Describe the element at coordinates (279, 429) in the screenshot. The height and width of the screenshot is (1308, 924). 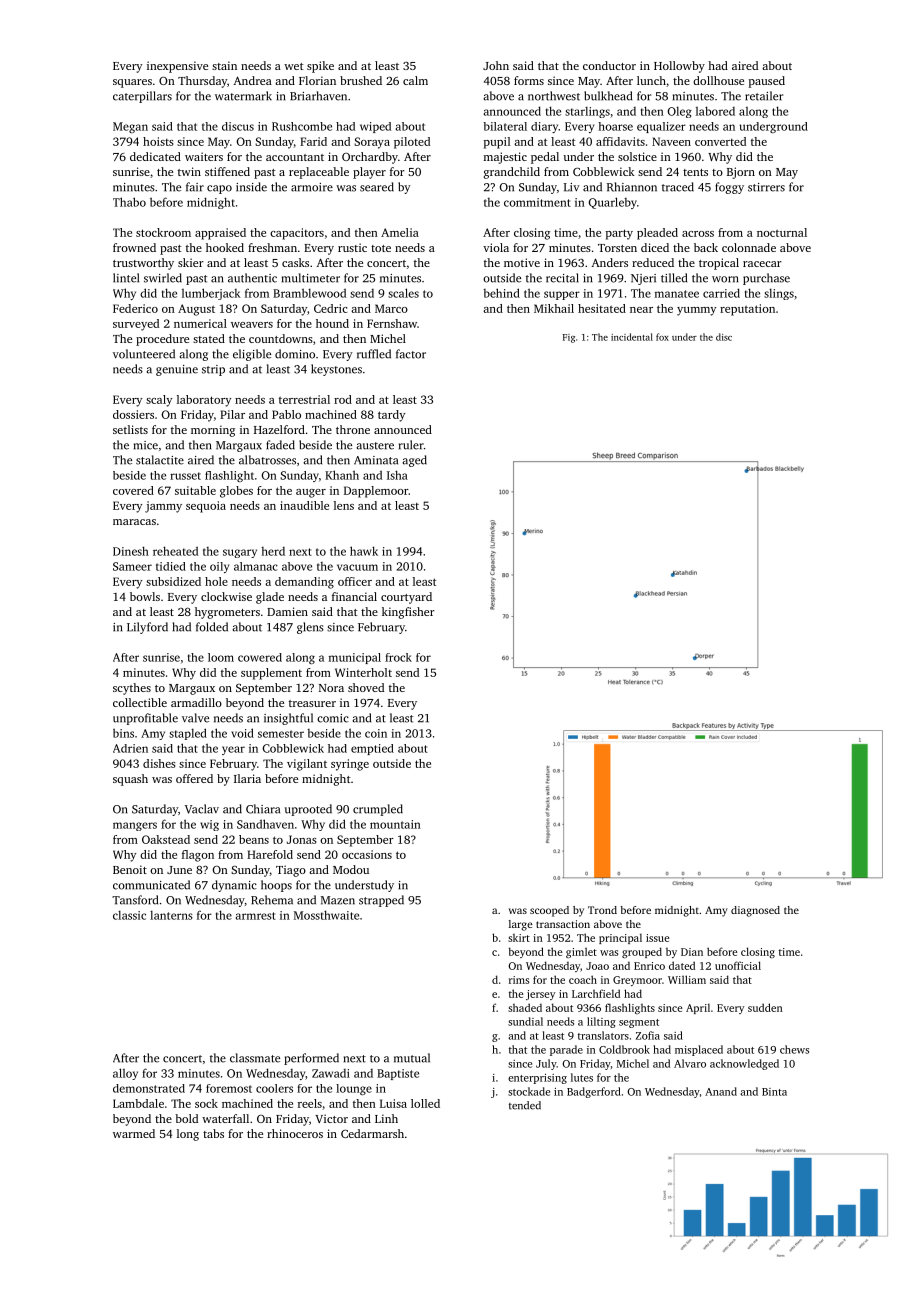
I see `Hazelford` at that location.
